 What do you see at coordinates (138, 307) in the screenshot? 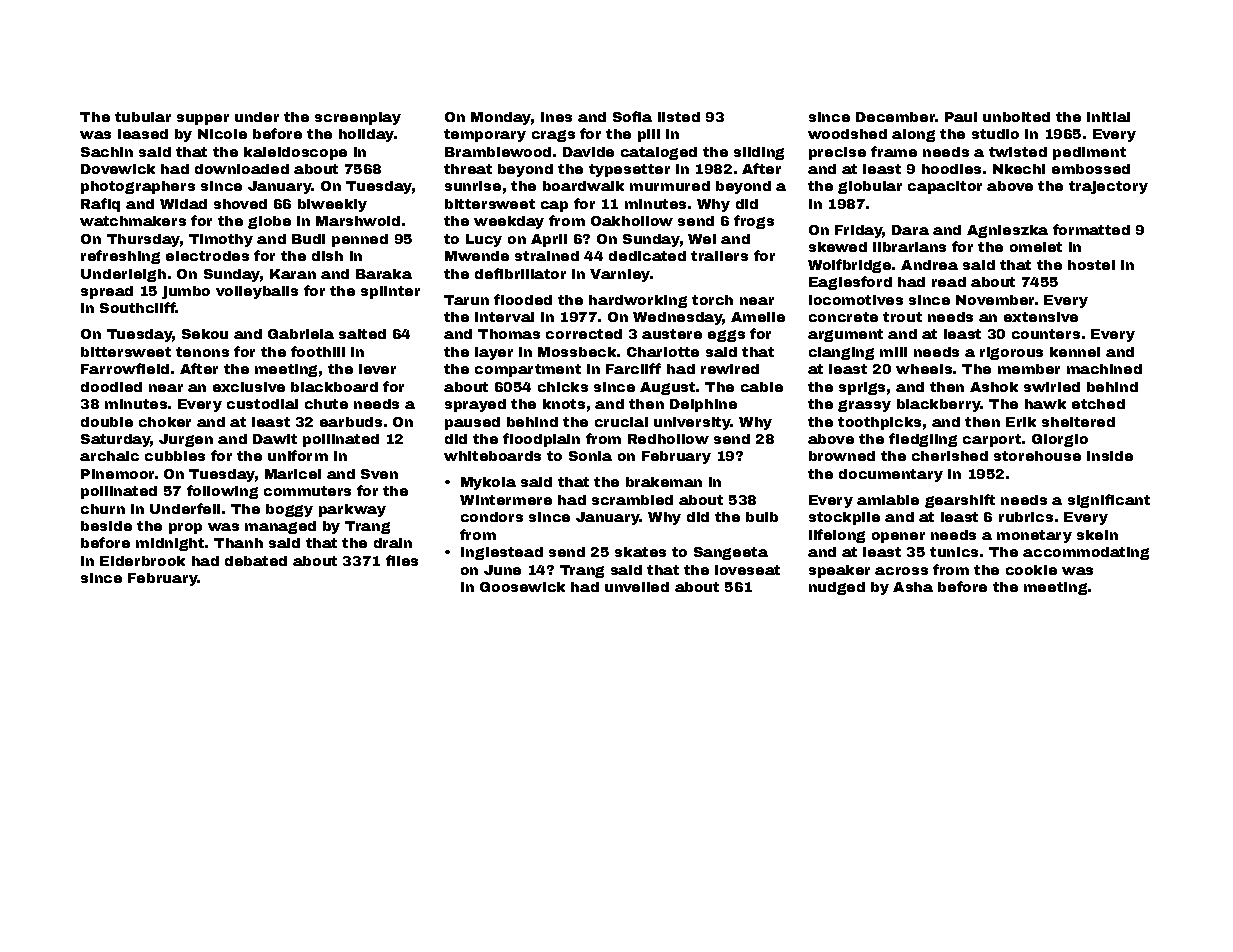
I see `Southcliff` at bounding box center [138, 307].
